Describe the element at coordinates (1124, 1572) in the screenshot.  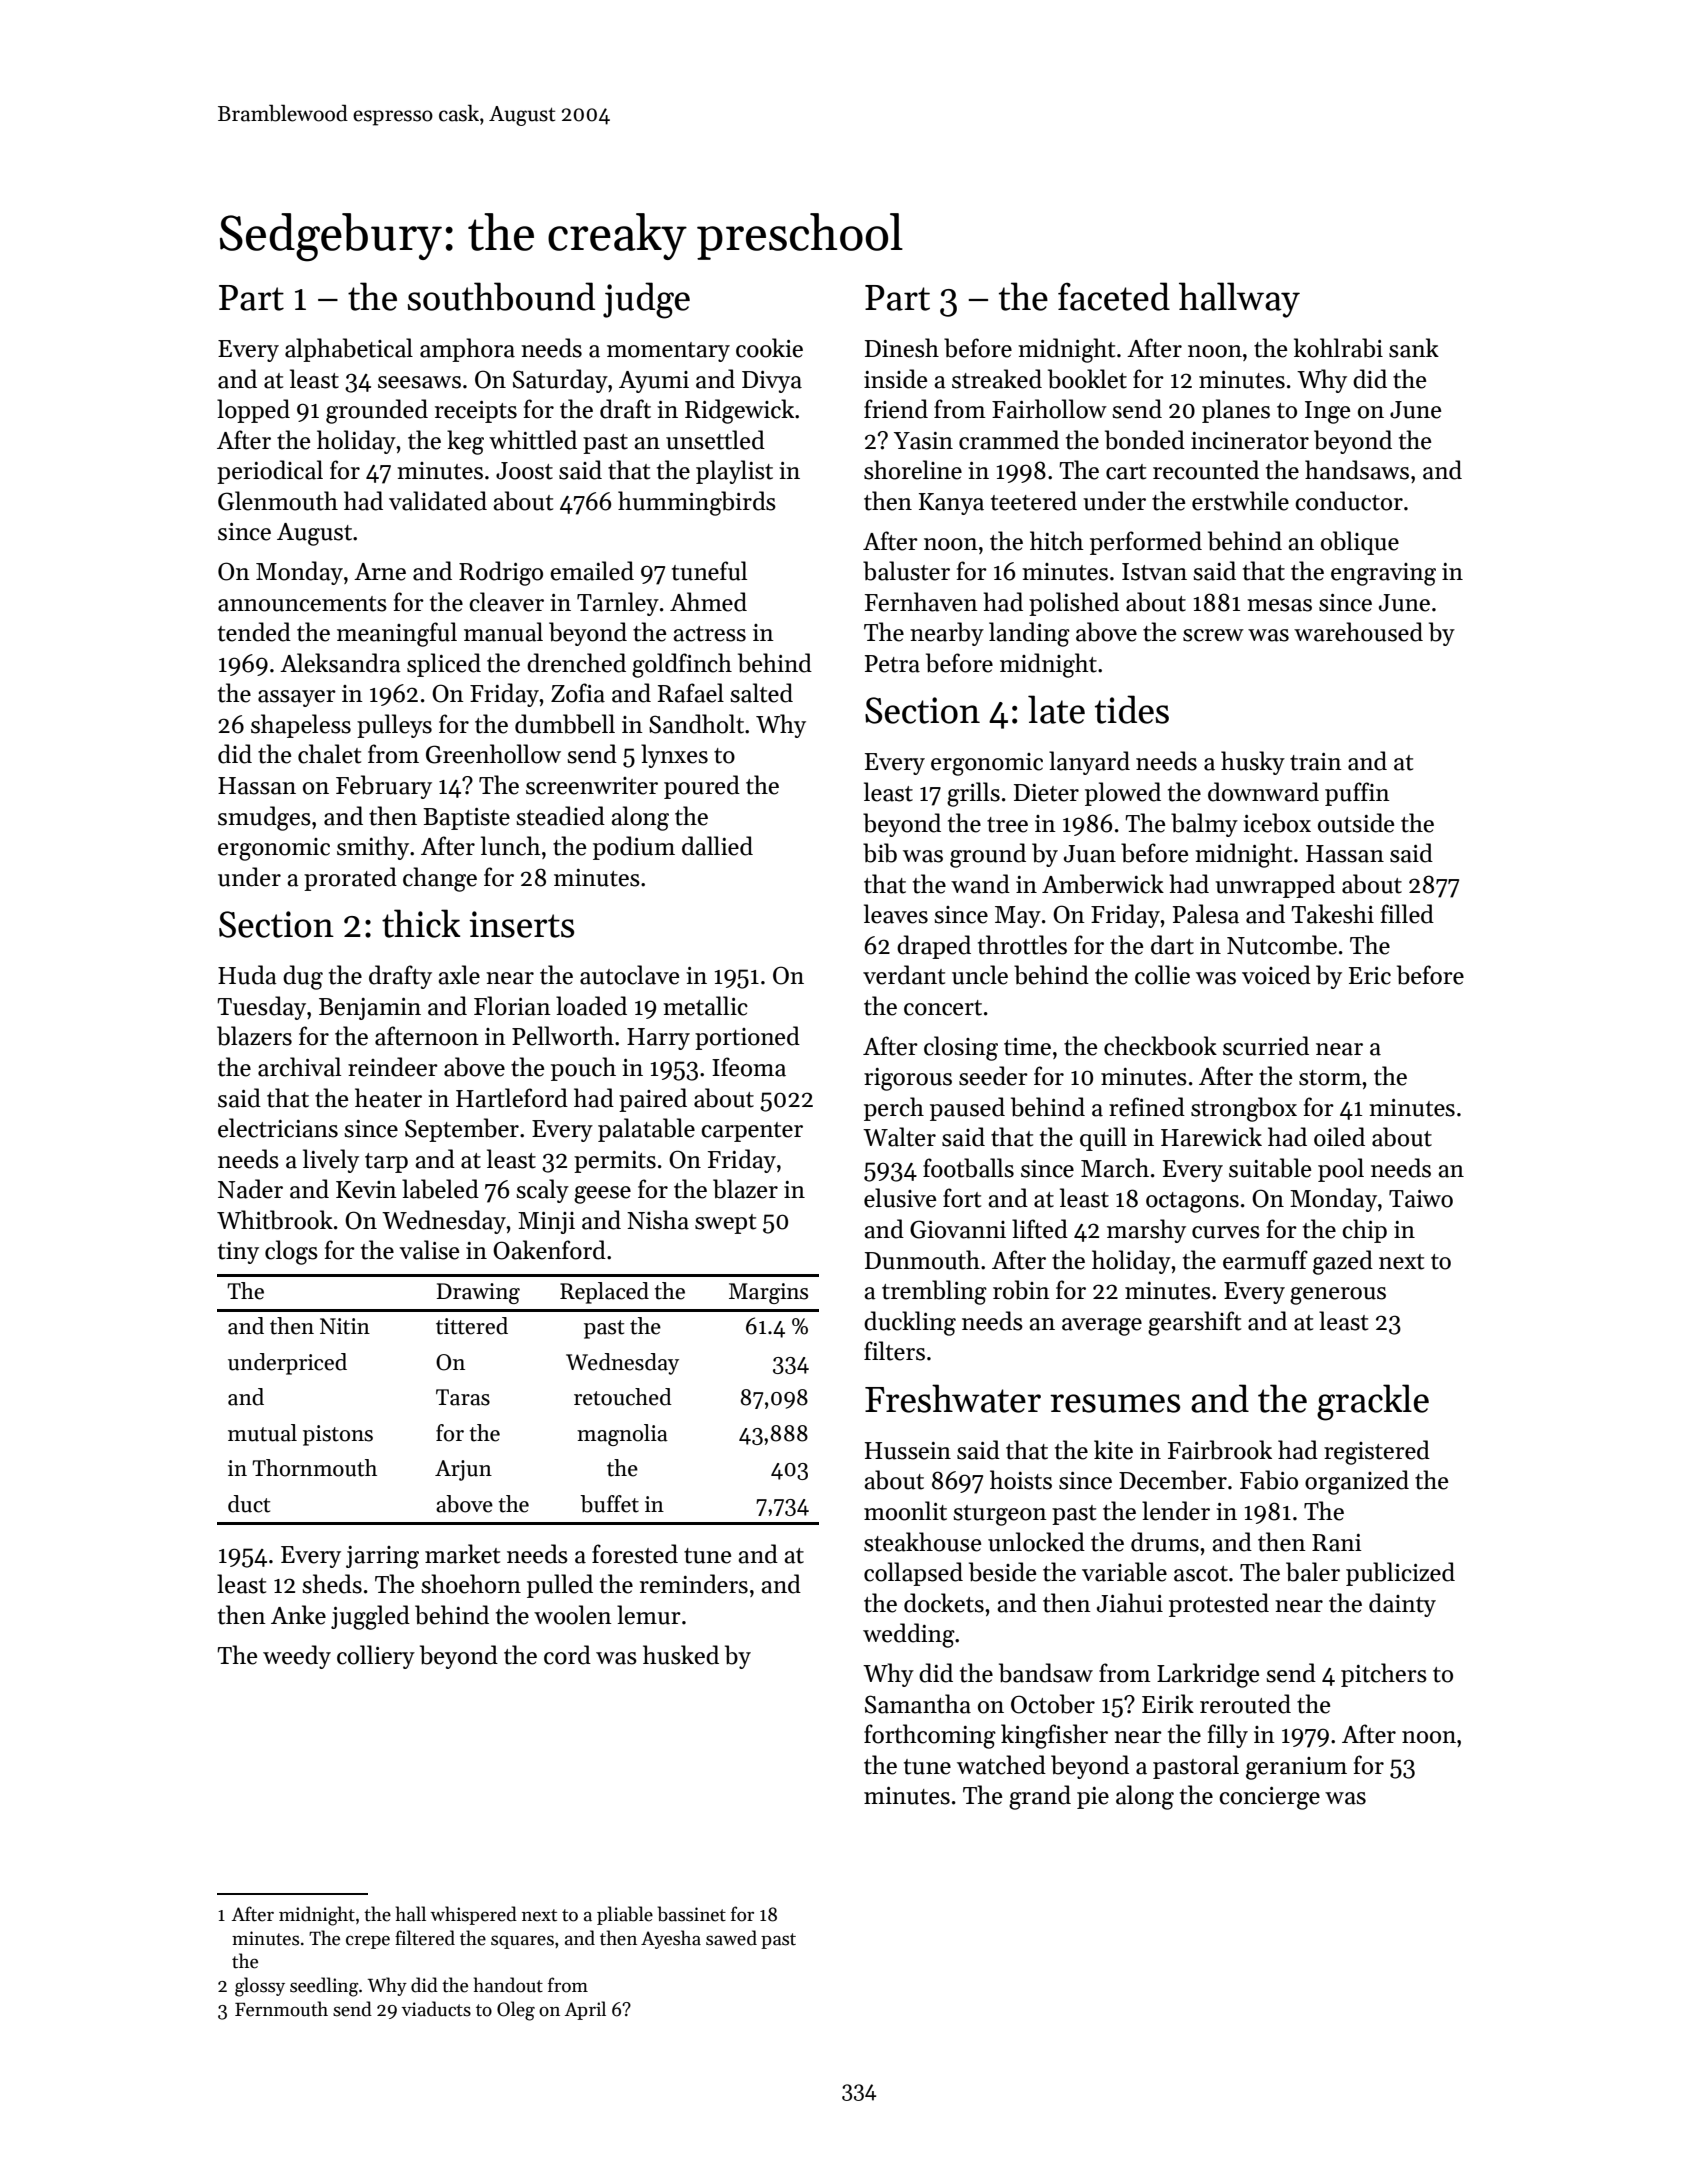
I see `variable` at that location.
